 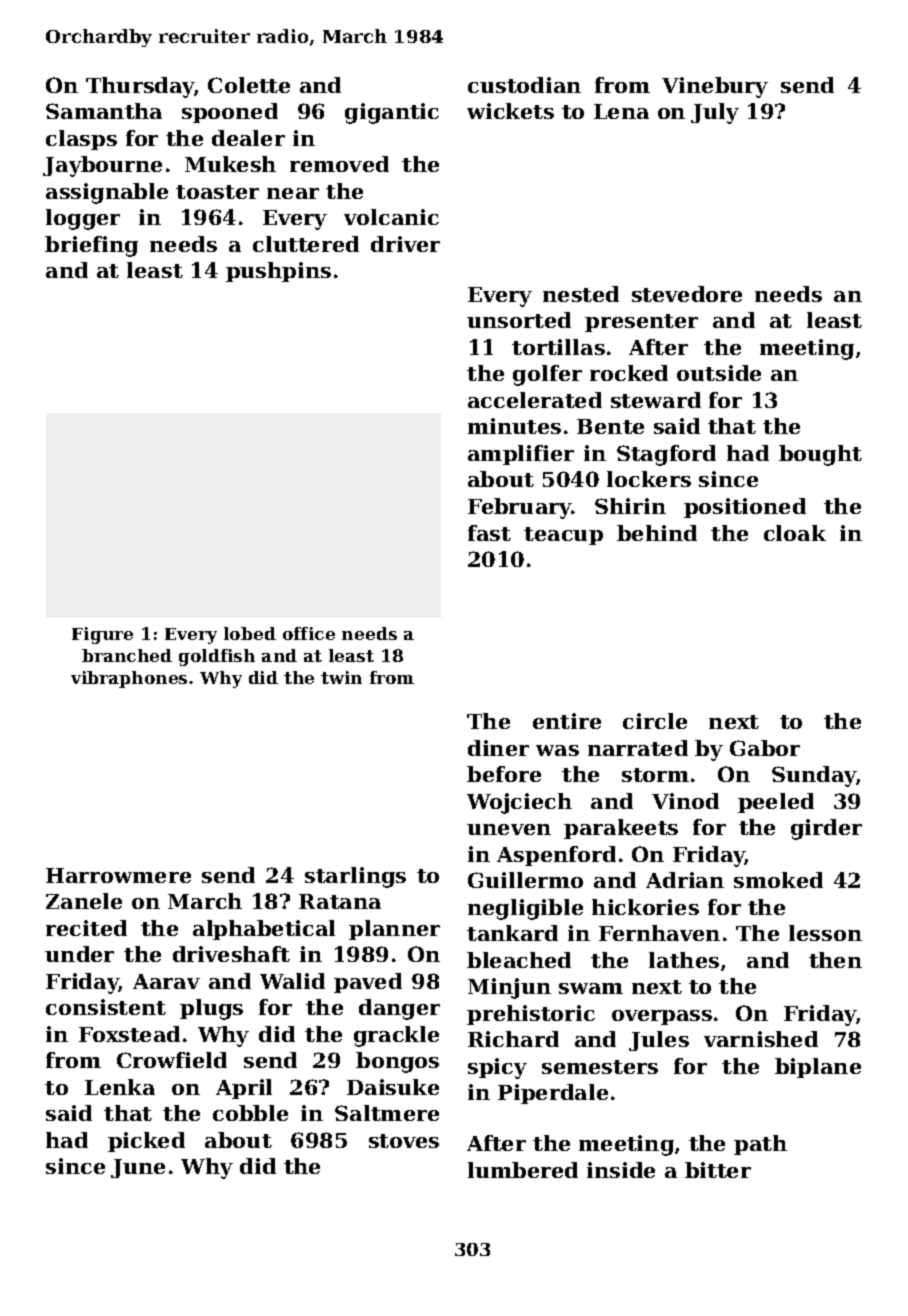 I want to click on custodian, so click(x=524, y=85).
